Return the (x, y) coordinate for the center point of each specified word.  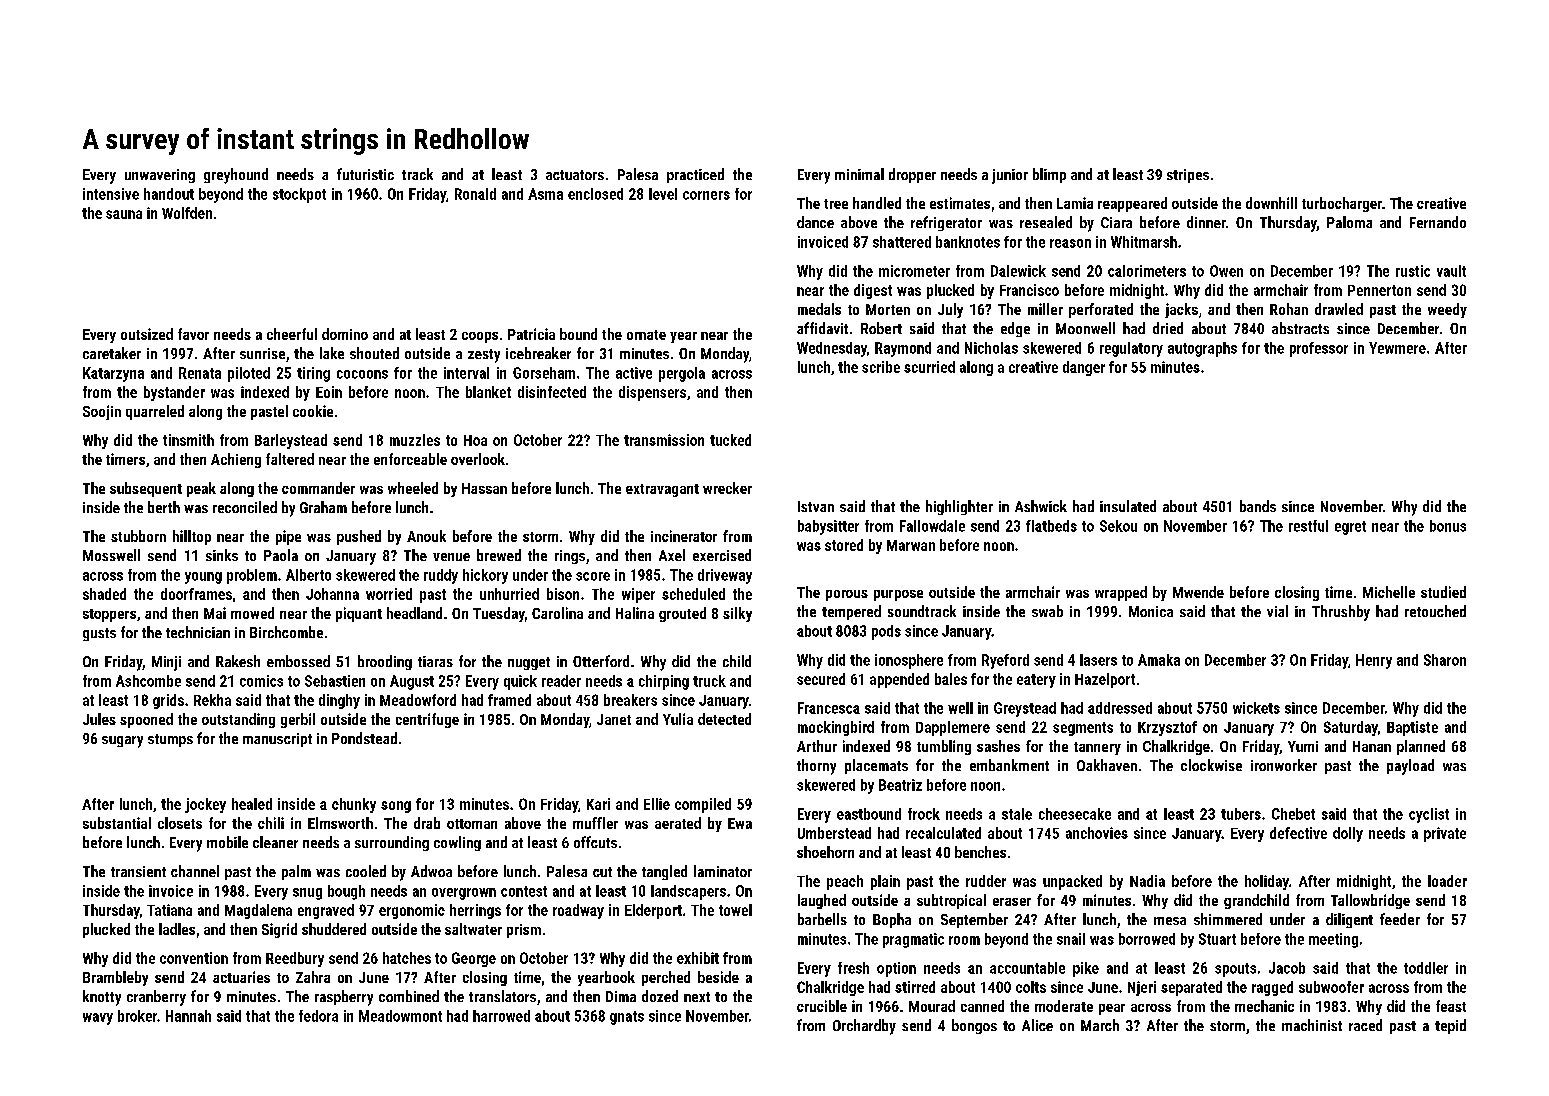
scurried (929, 367)
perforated (1101, 310)
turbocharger (1342, 204)
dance (815, 222)
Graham (323, 507)
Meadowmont (400, 1016)
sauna (124, 214)
